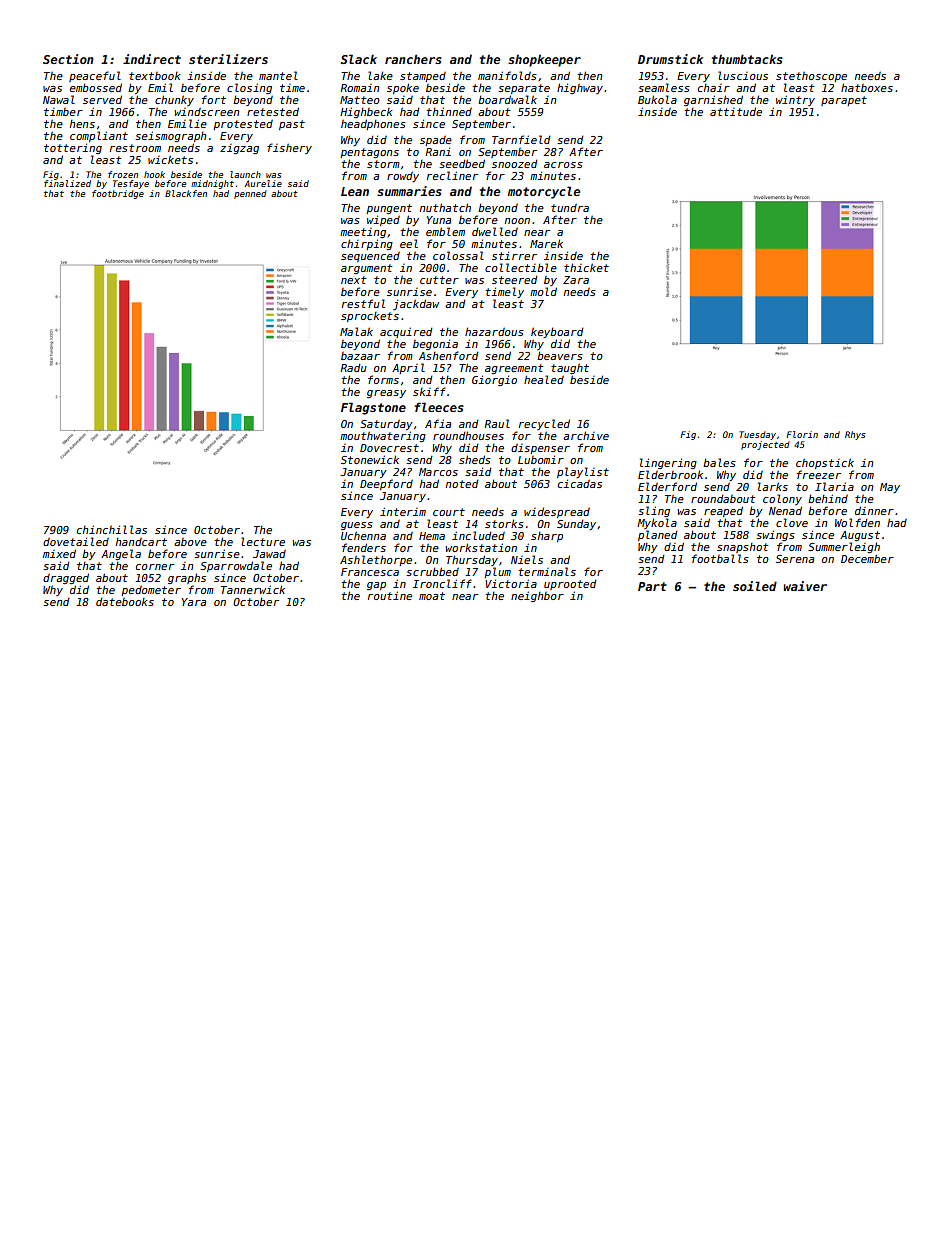  I want to click on waiver, so click(805, 586).
